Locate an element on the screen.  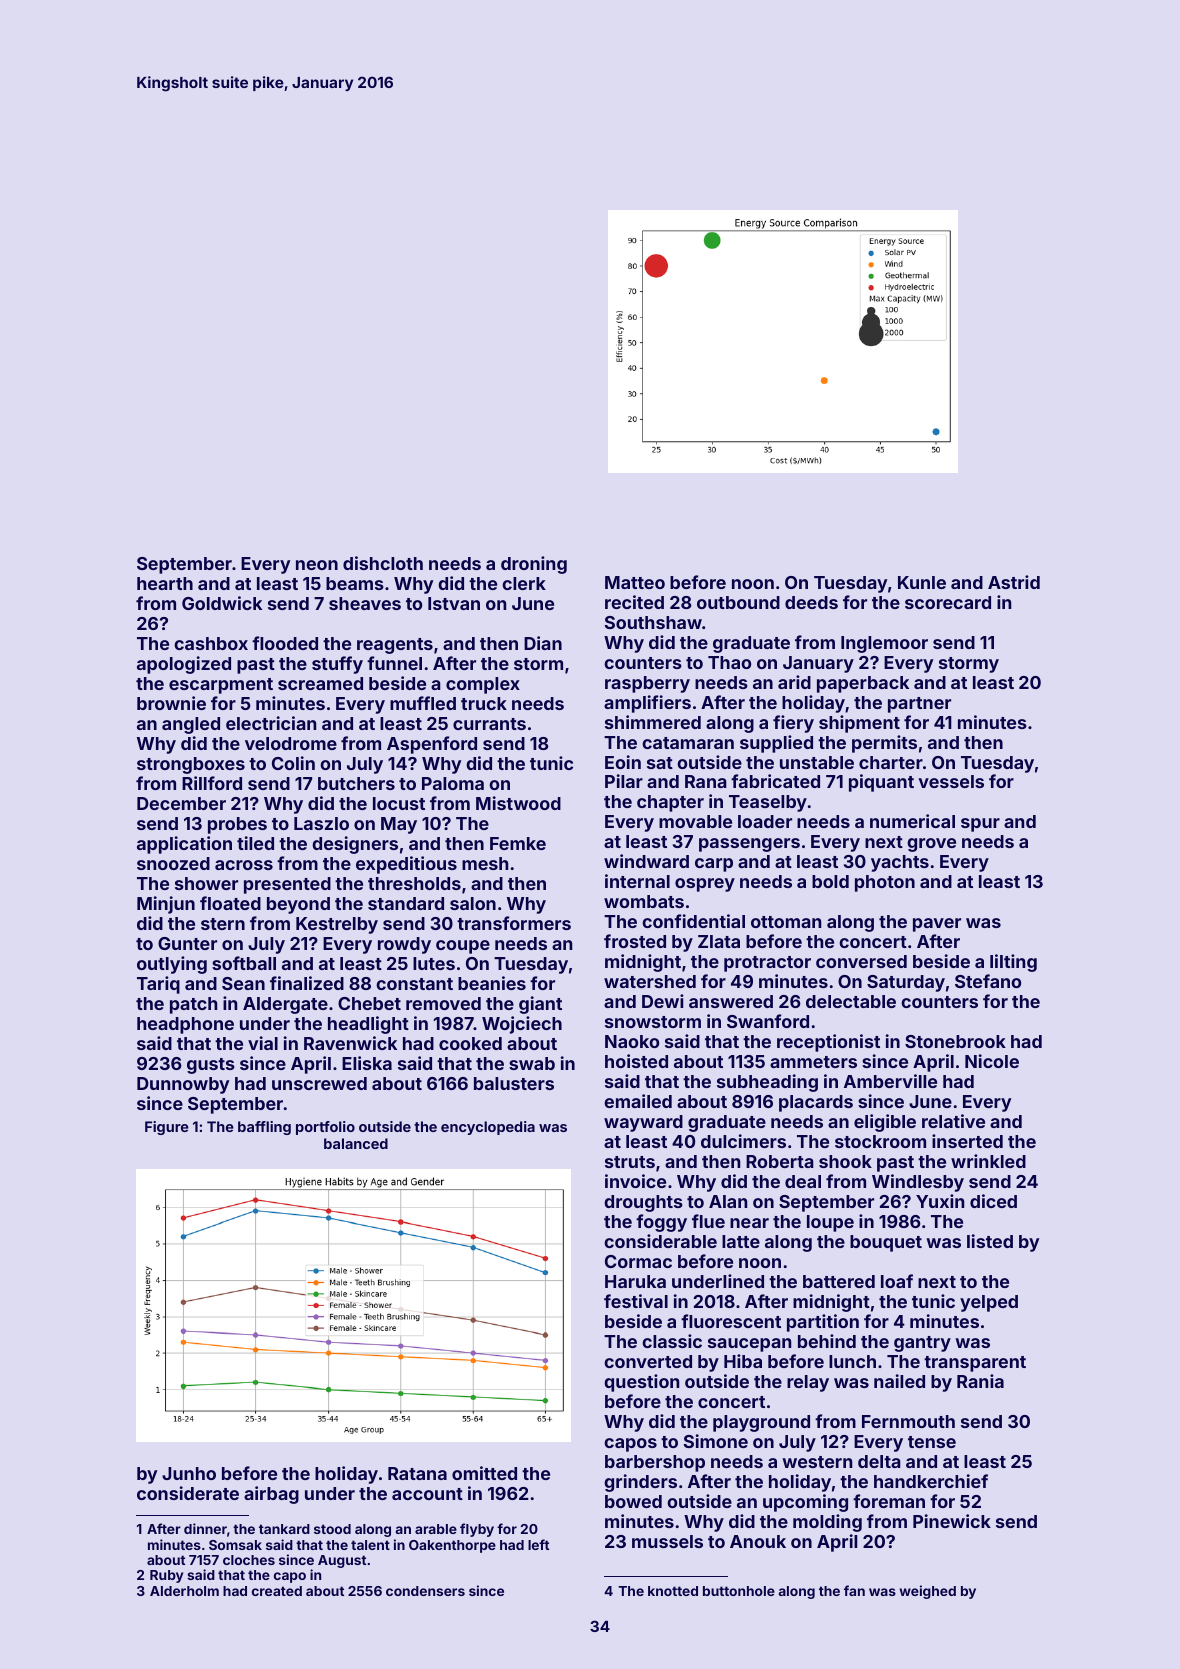
considerate is located at coordinates (188, 1493).
